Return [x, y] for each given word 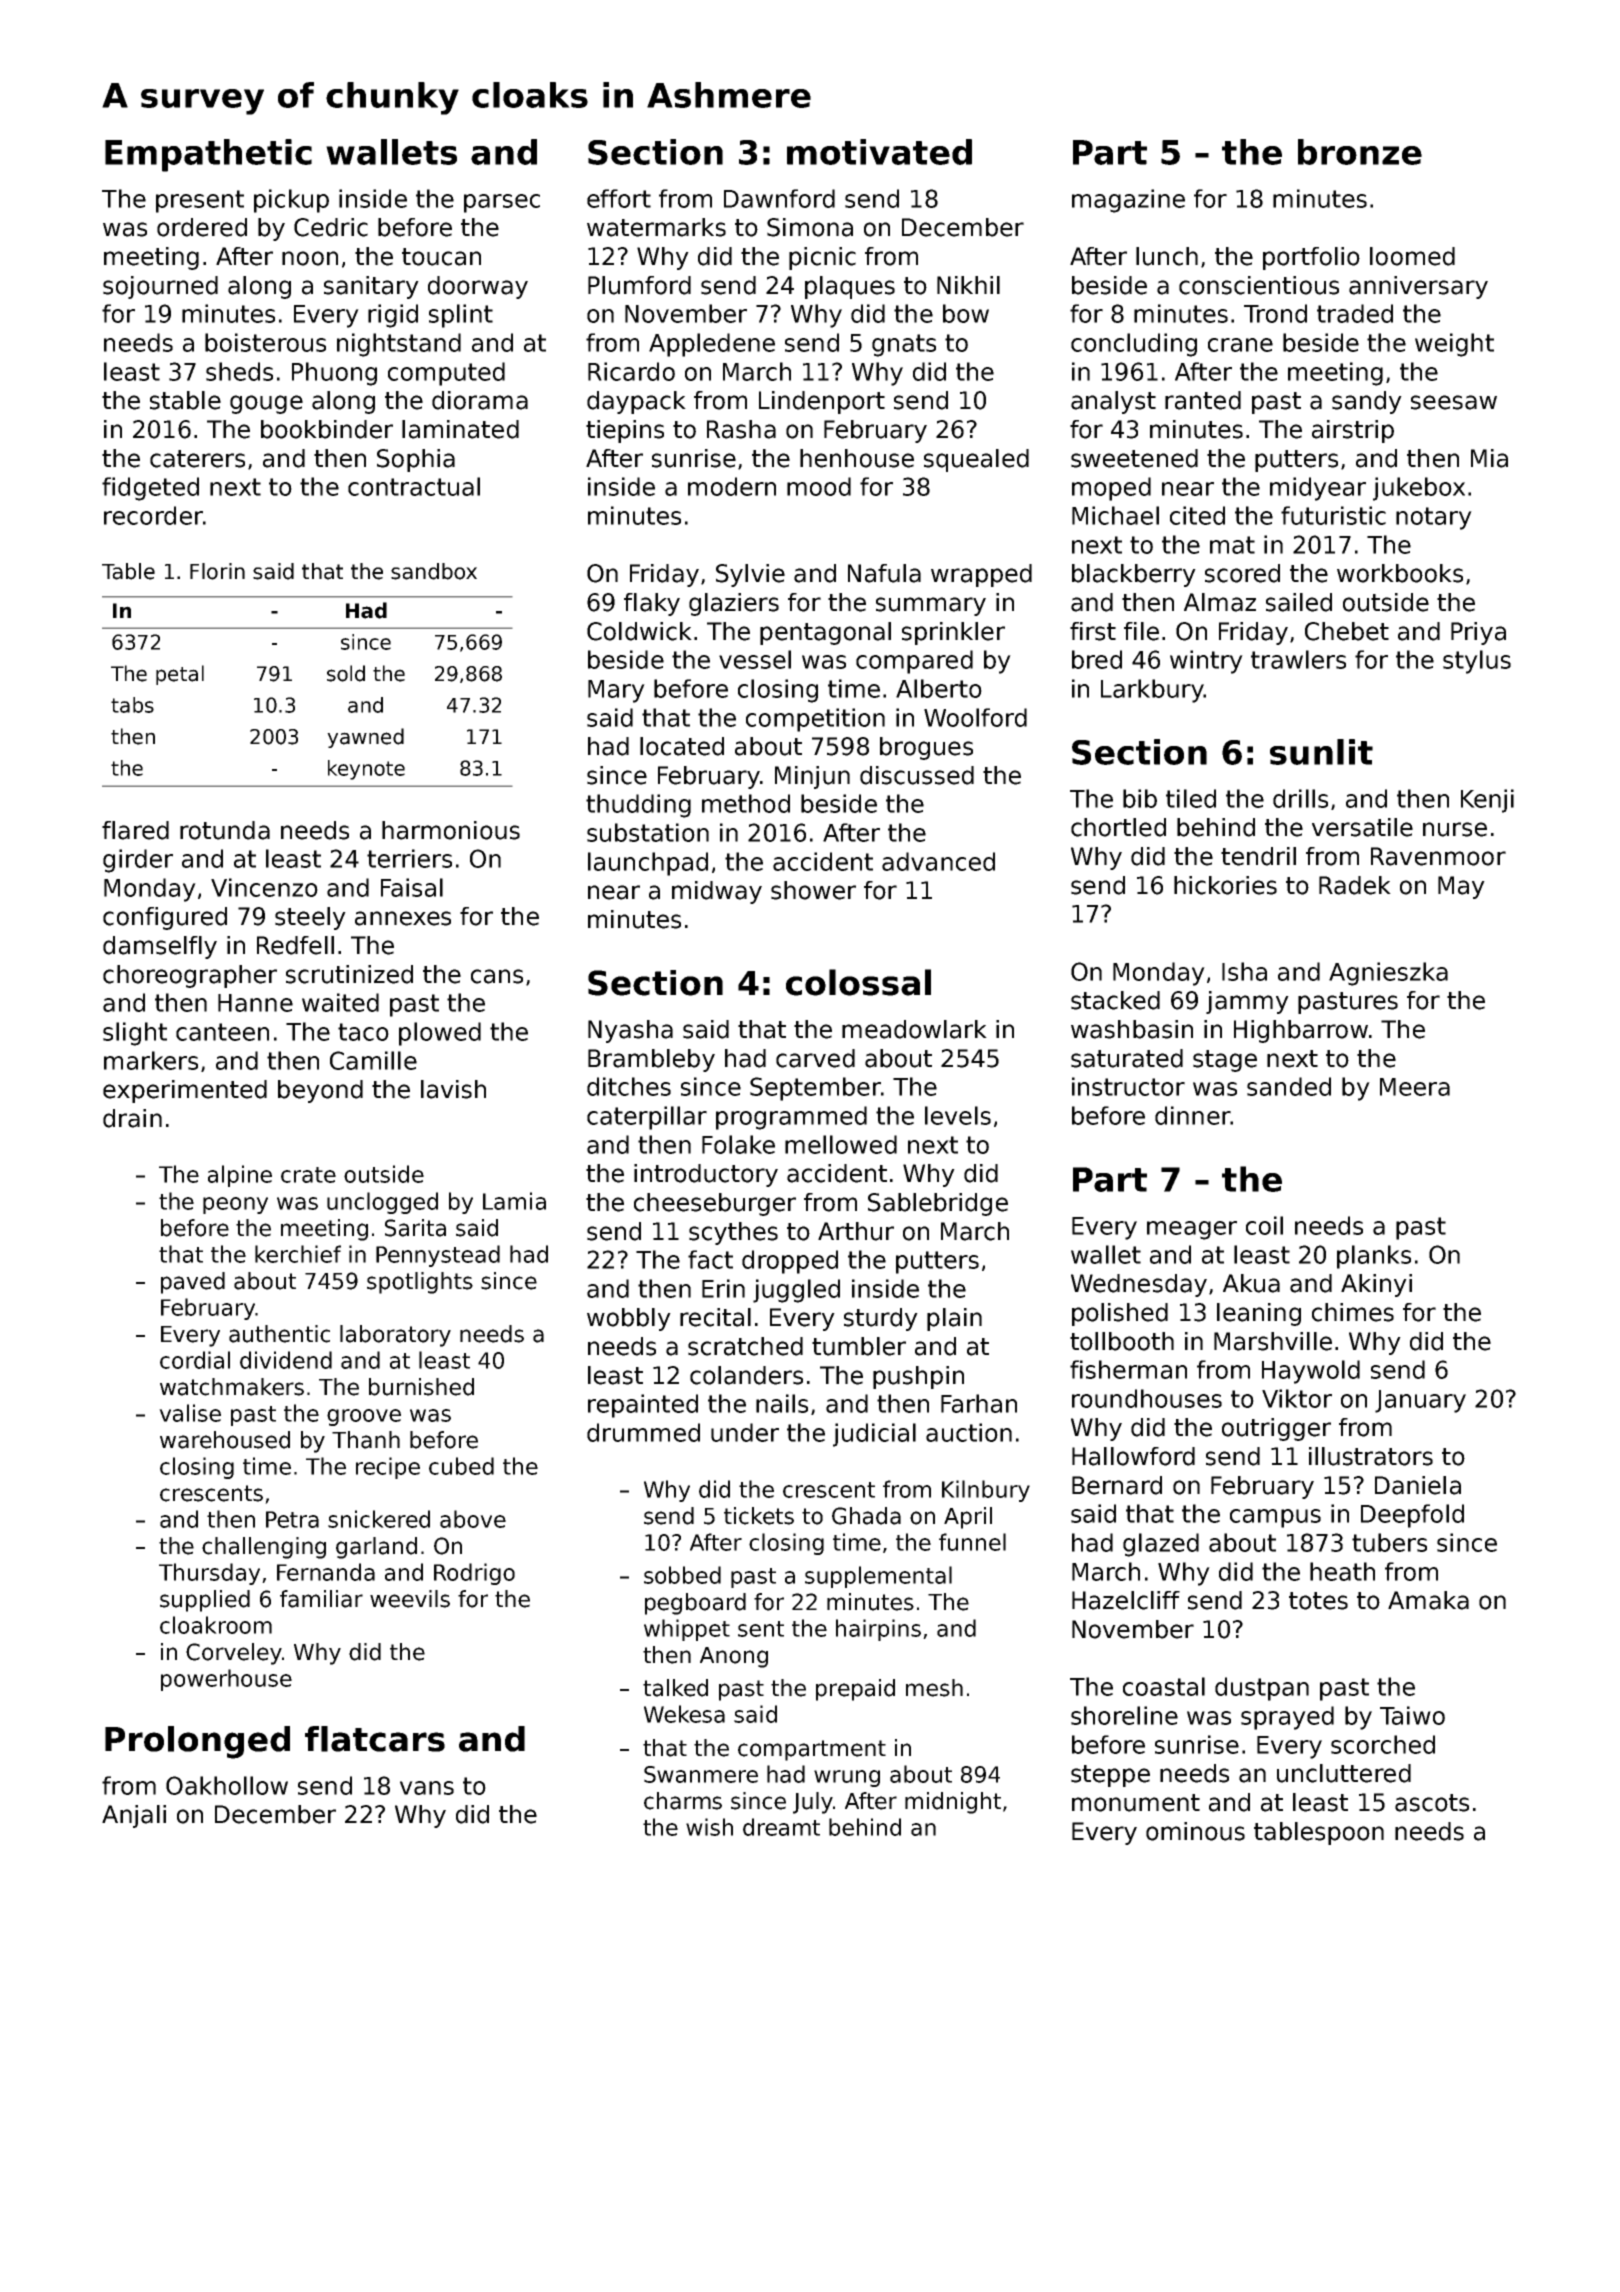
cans [497, 976]
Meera [1415, 1087]
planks [1374, 1257]
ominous [1195, 1831]
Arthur [856, 1231]
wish [709, 1827]
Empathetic [208, 155]
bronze [1360, 152]
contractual [414, 486]
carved [815, 1058]
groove [364, 1417]
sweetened [1134, 458]
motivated [879, 152]
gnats [904, 345]
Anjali [134, 1816]
